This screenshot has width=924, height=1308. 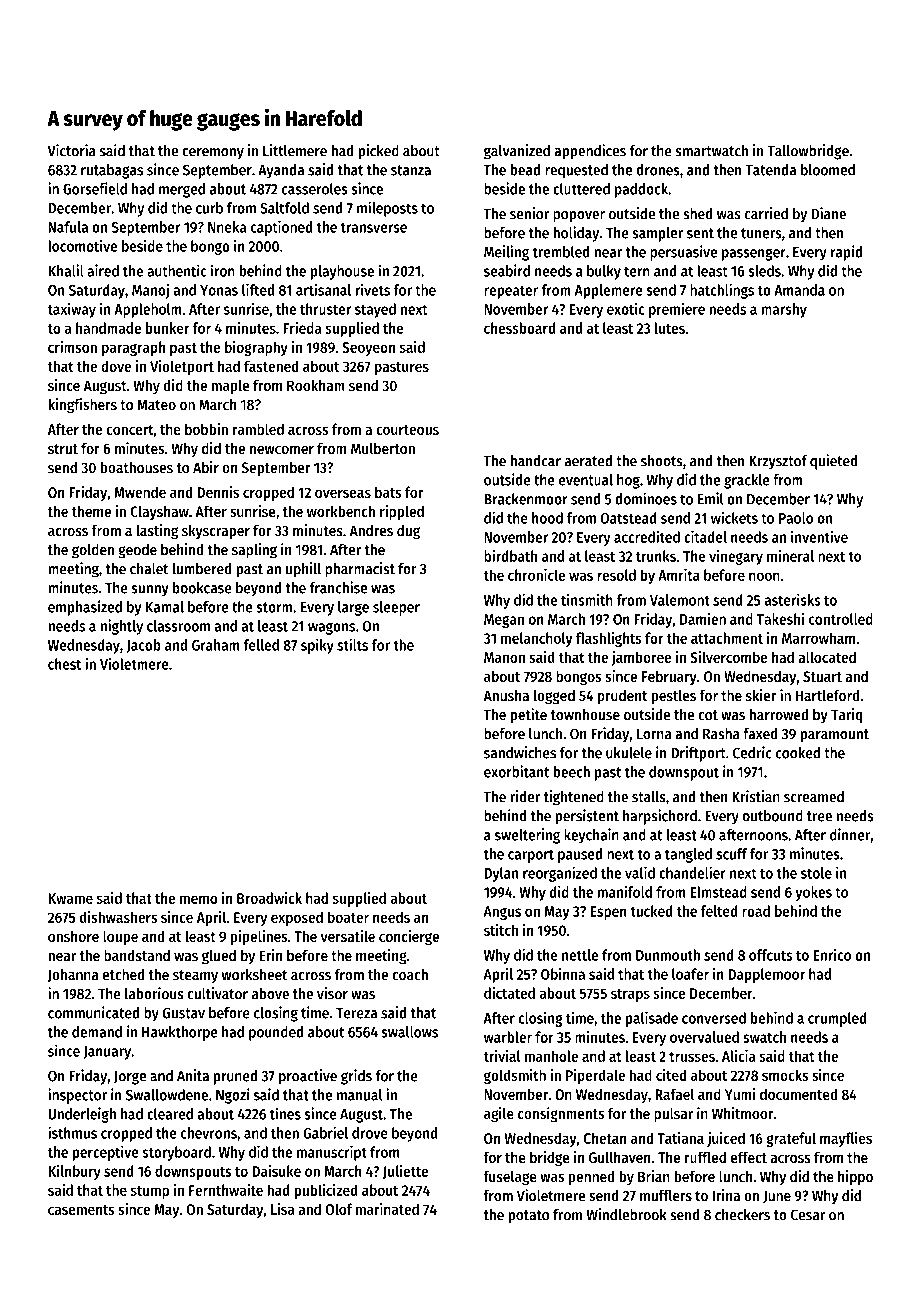 I want to click on emphasized, so click(x=85, y=608).
